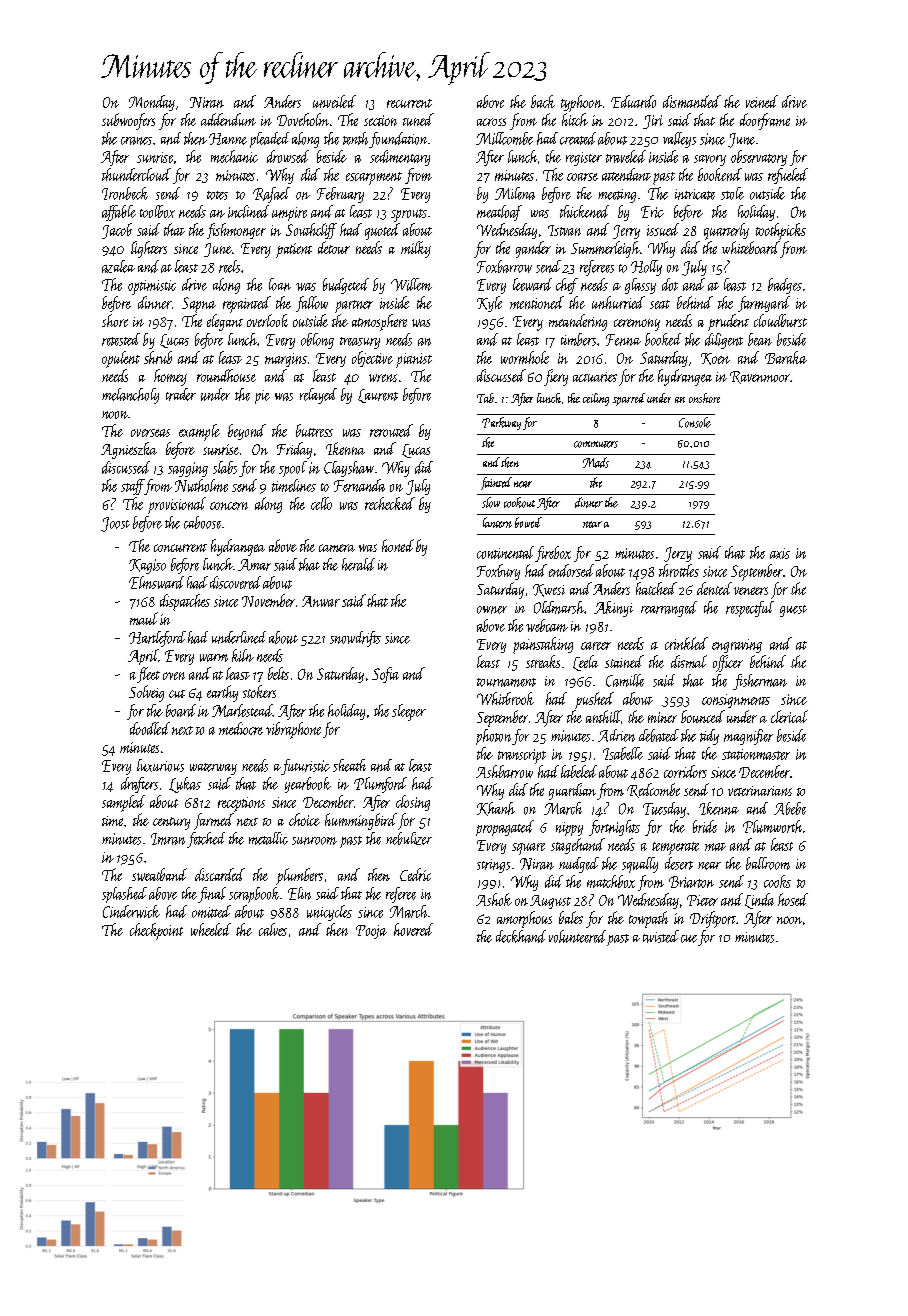  I want to click on pianist, so click(414, 360).
